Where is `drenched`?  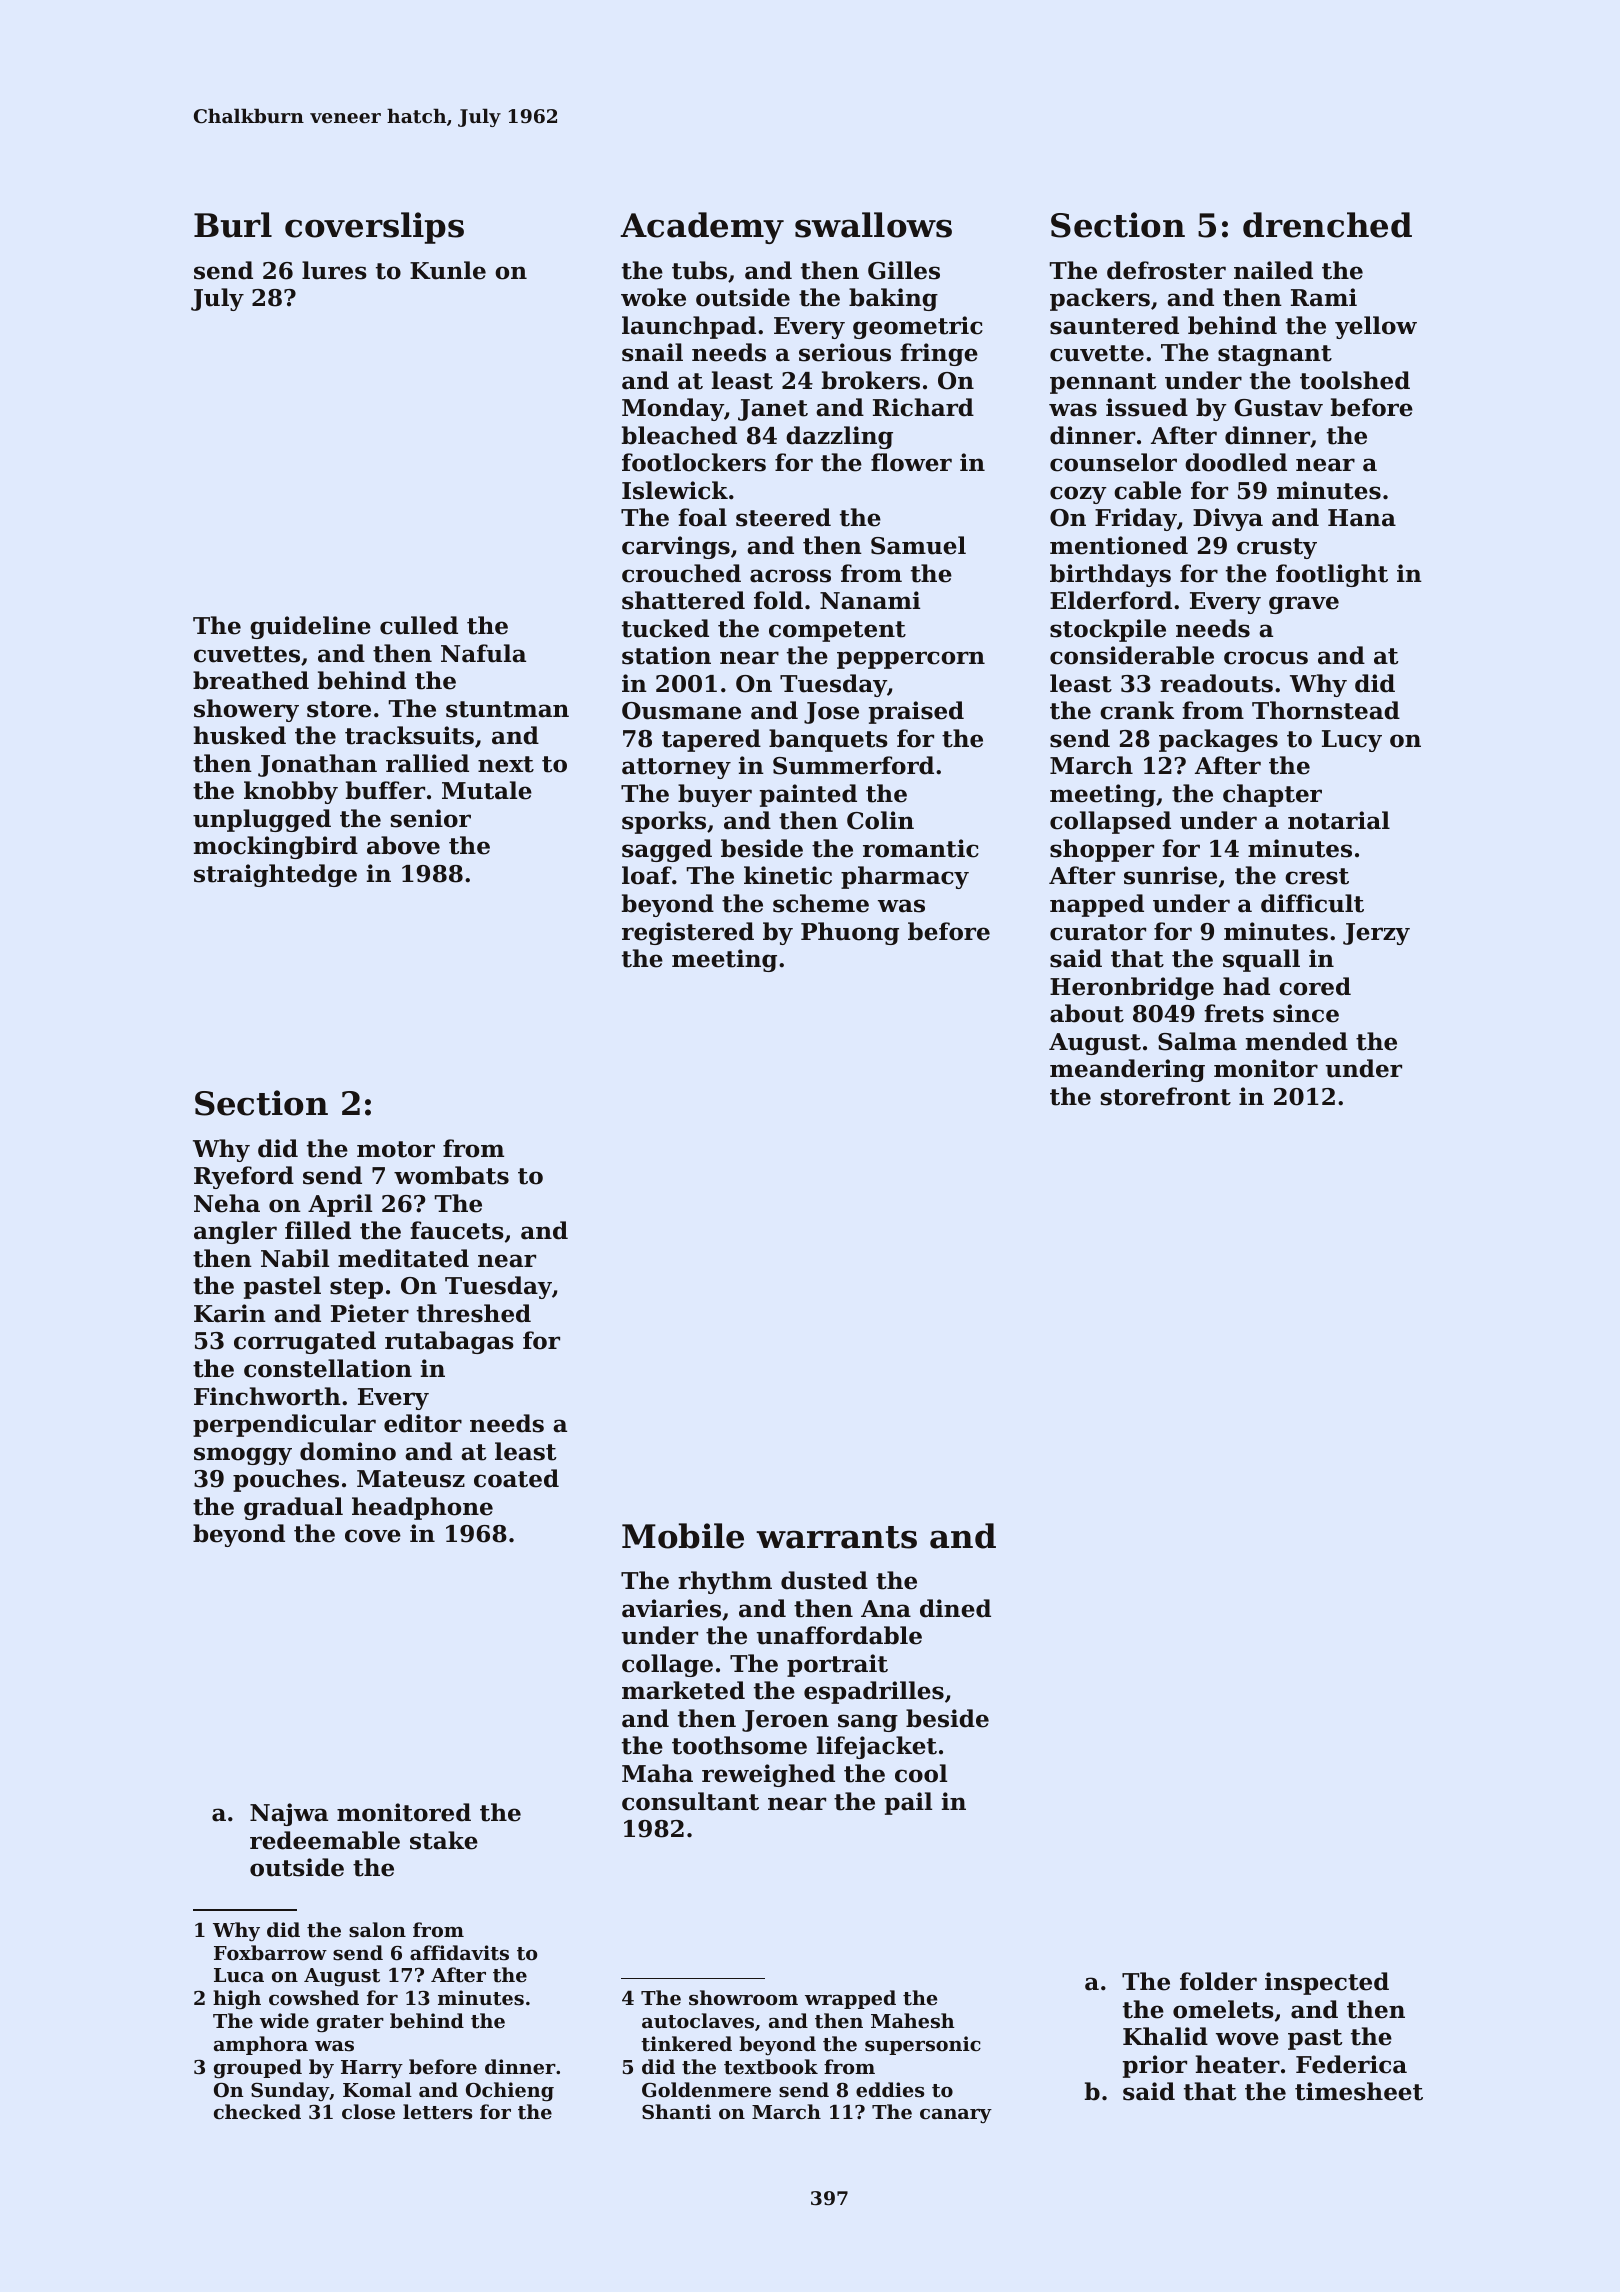 drenched is located at coordinates (1327, 225).
